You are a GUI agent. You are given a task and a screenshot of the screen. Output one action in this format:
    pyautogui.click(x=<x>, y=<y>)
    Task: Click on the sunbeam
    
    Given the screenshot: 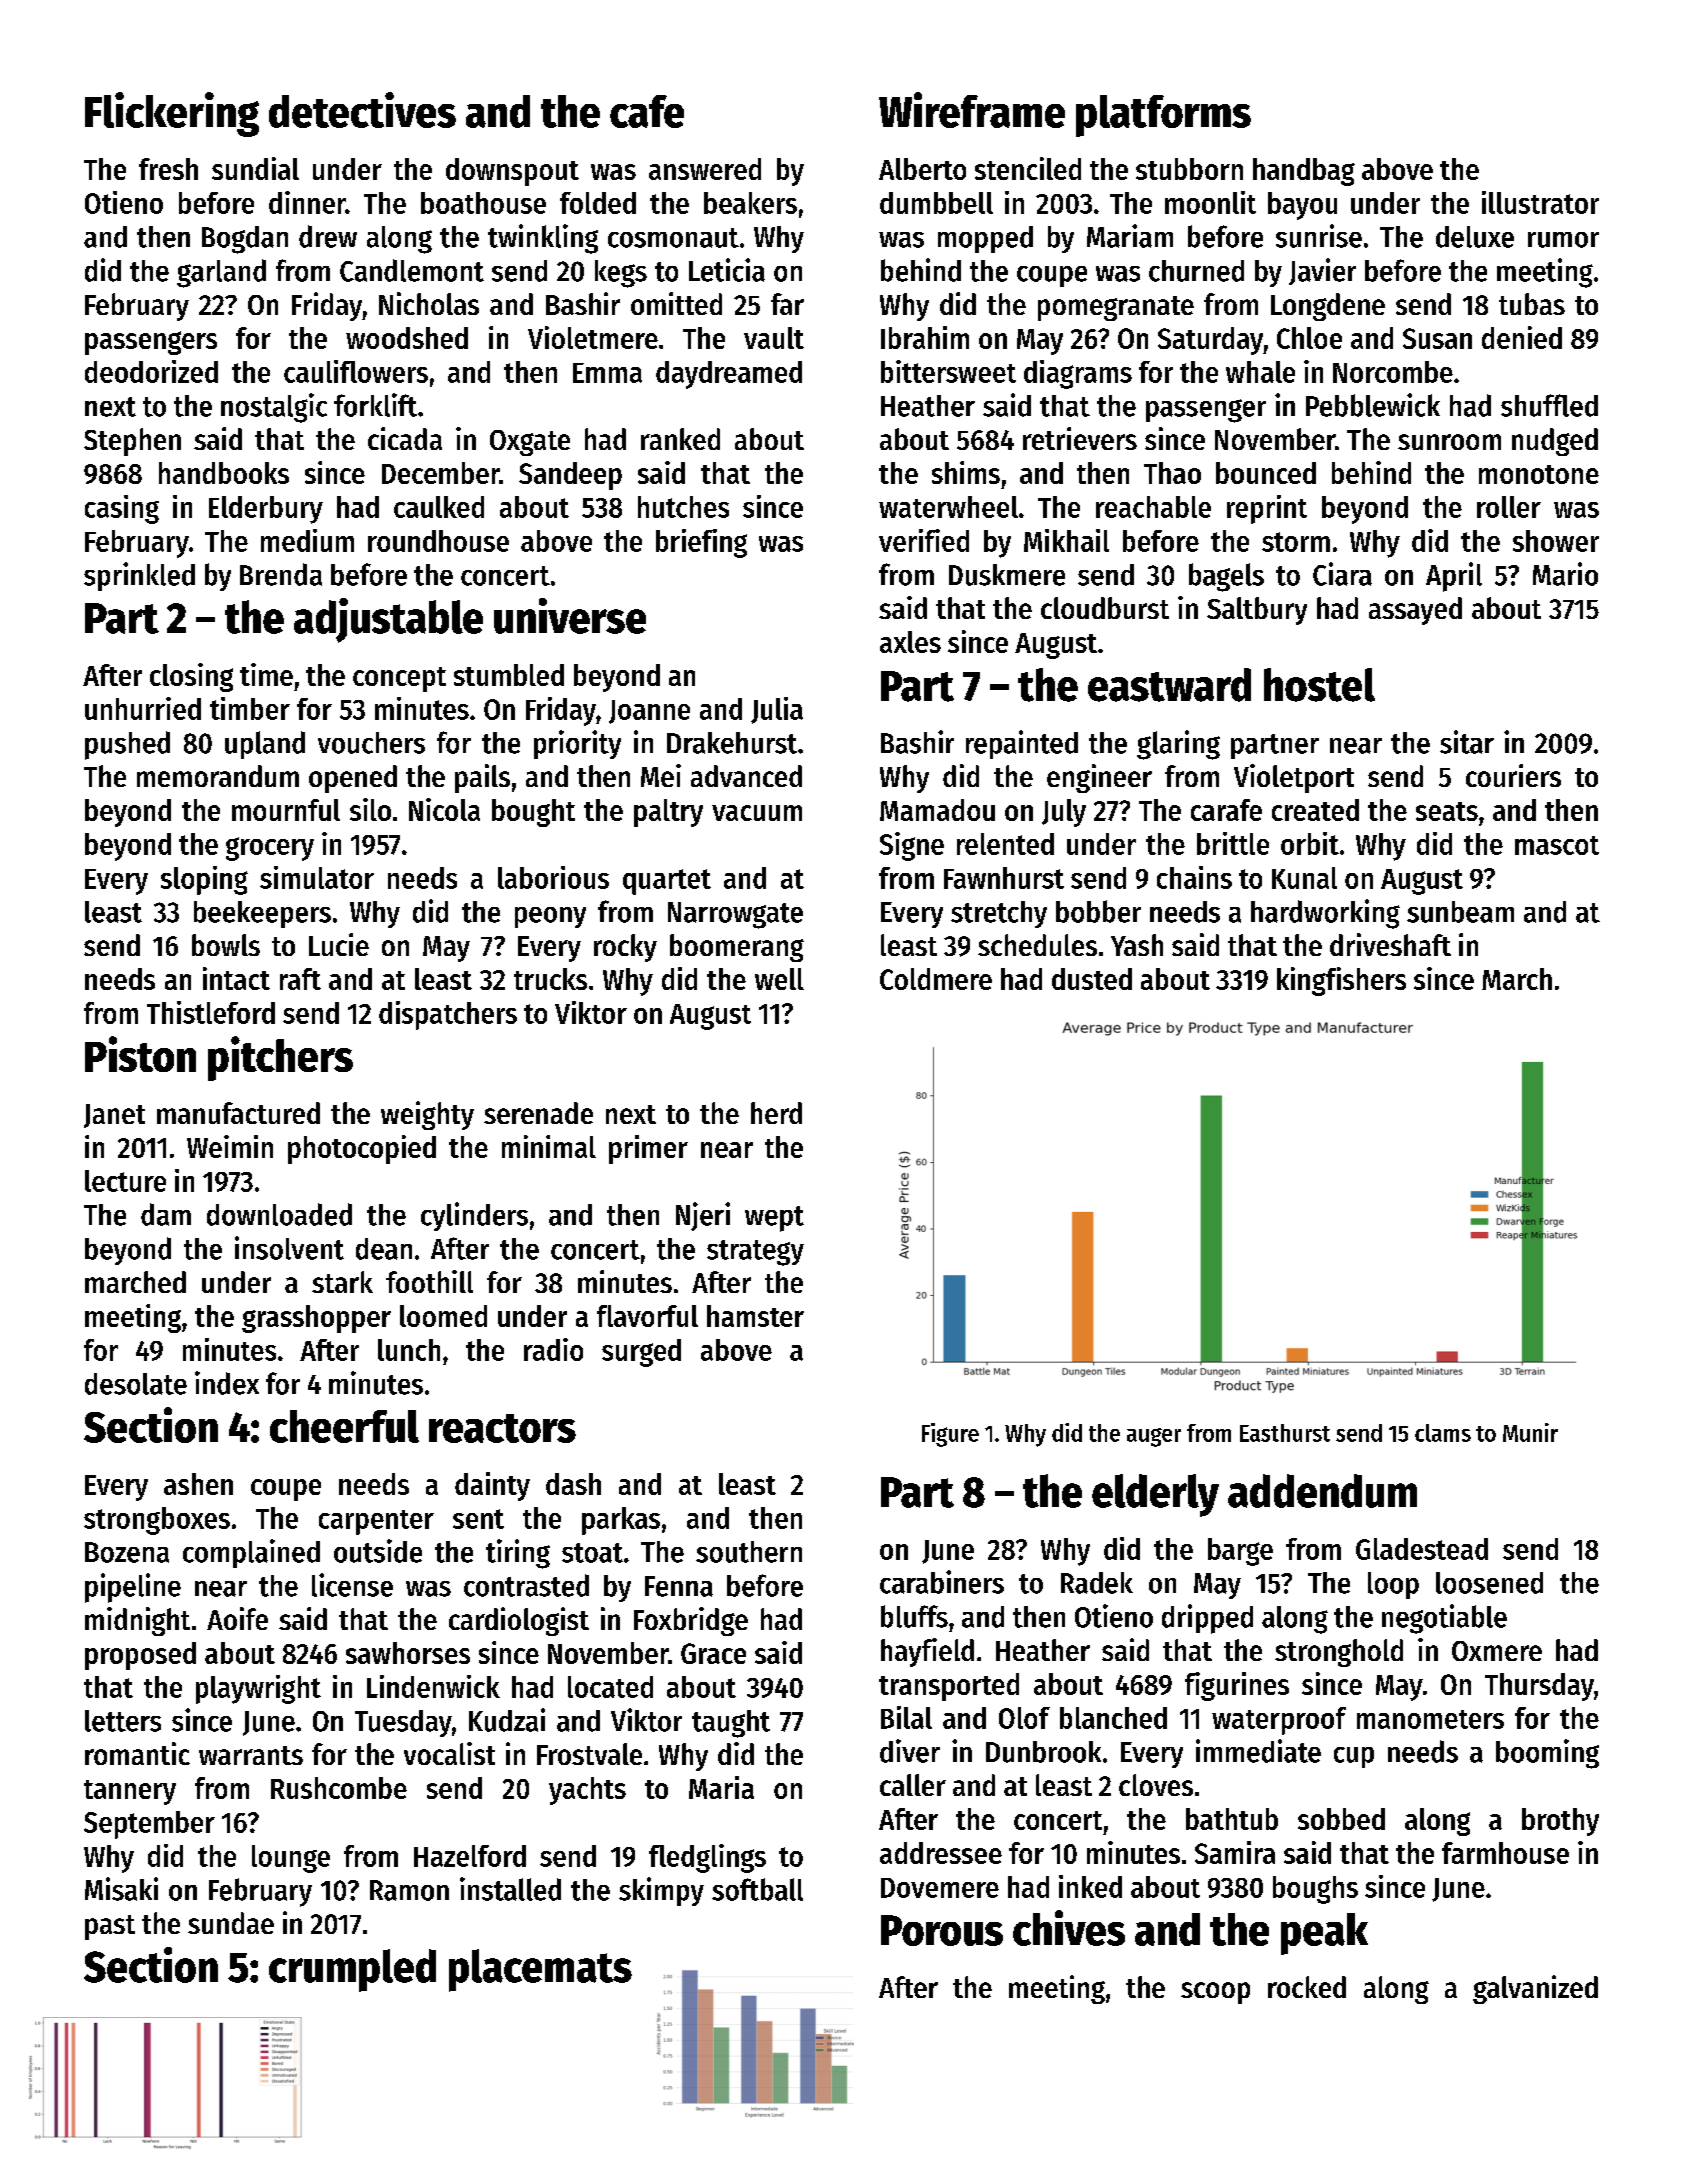 What is the action you would take?
    pyautogui.click(x=1460, y=912)
